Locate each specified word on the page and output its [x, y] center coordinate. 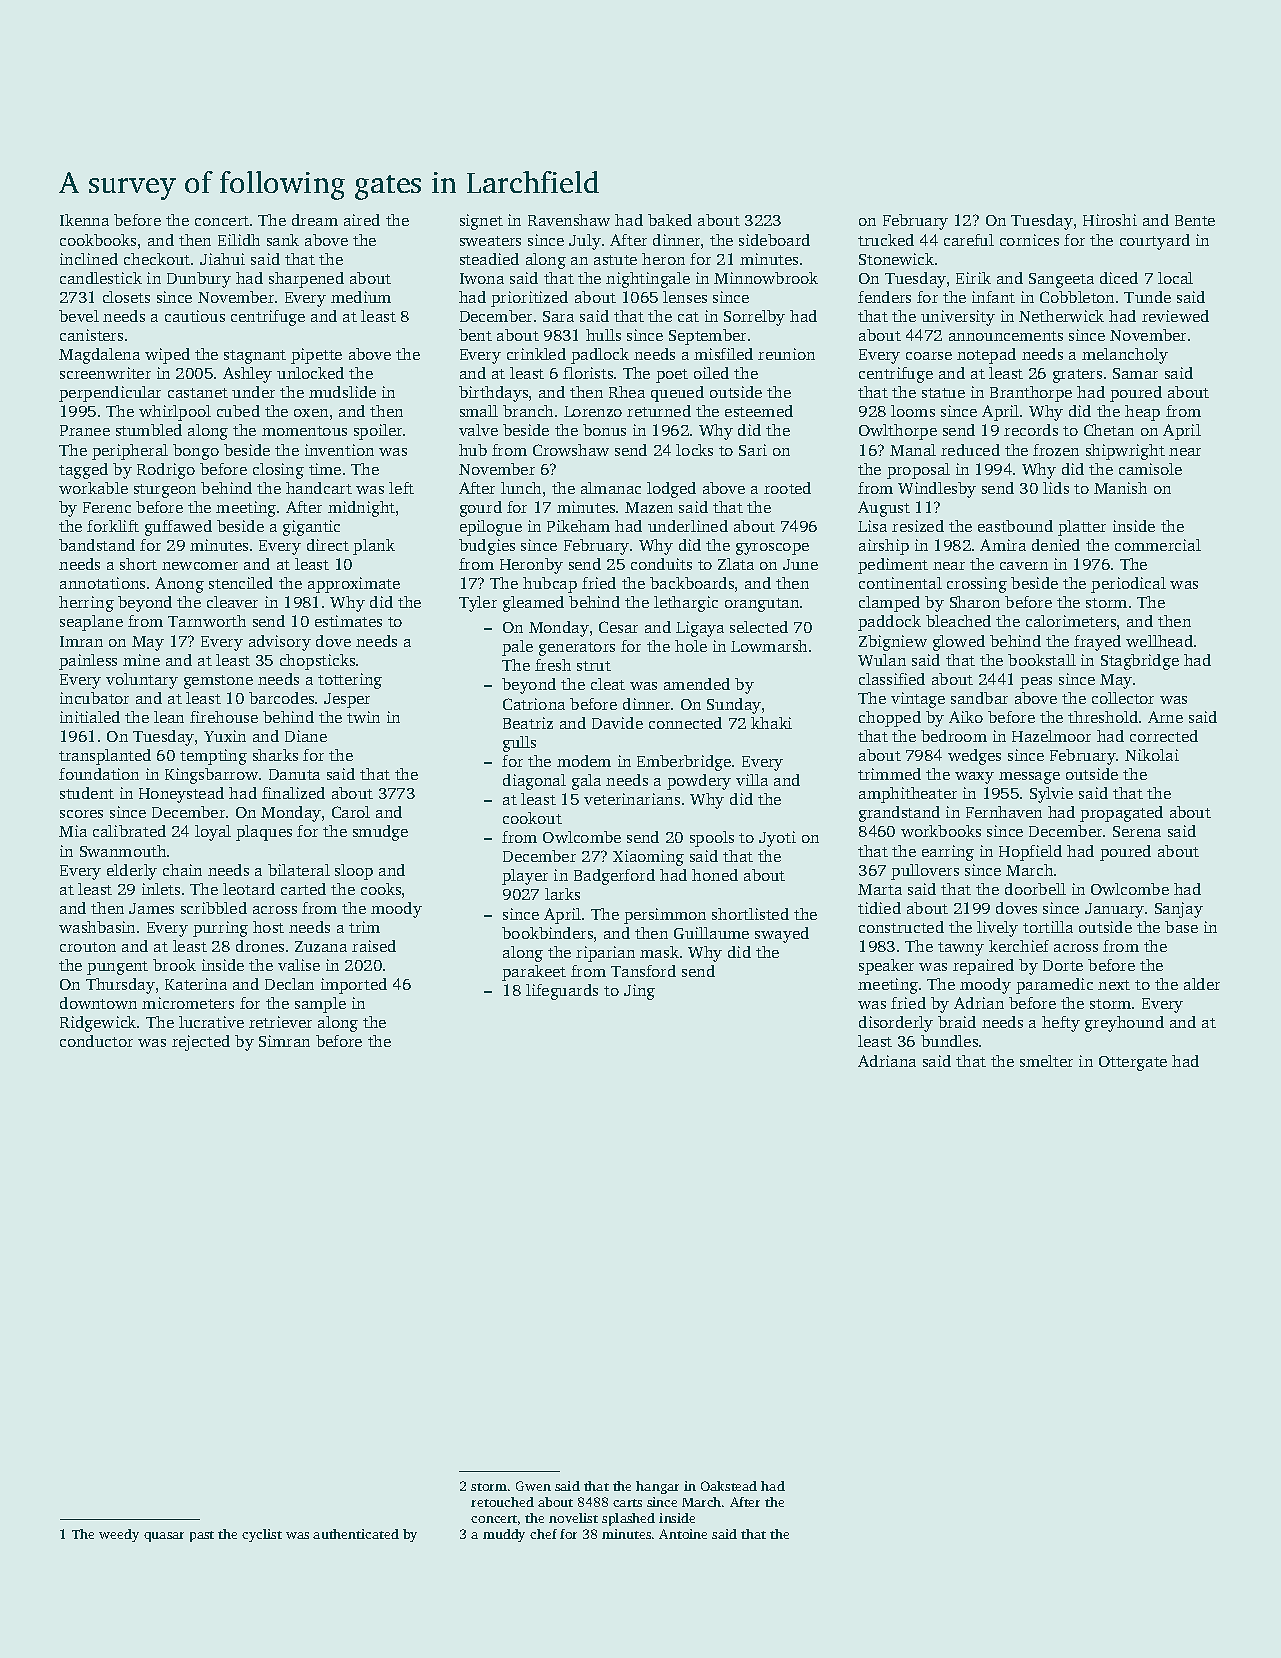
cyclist [262, 1535]
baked [670, 220]
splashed [628, 1519]
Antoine [683, 1534]
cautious [195, 316]
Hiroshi [1110, 220]
